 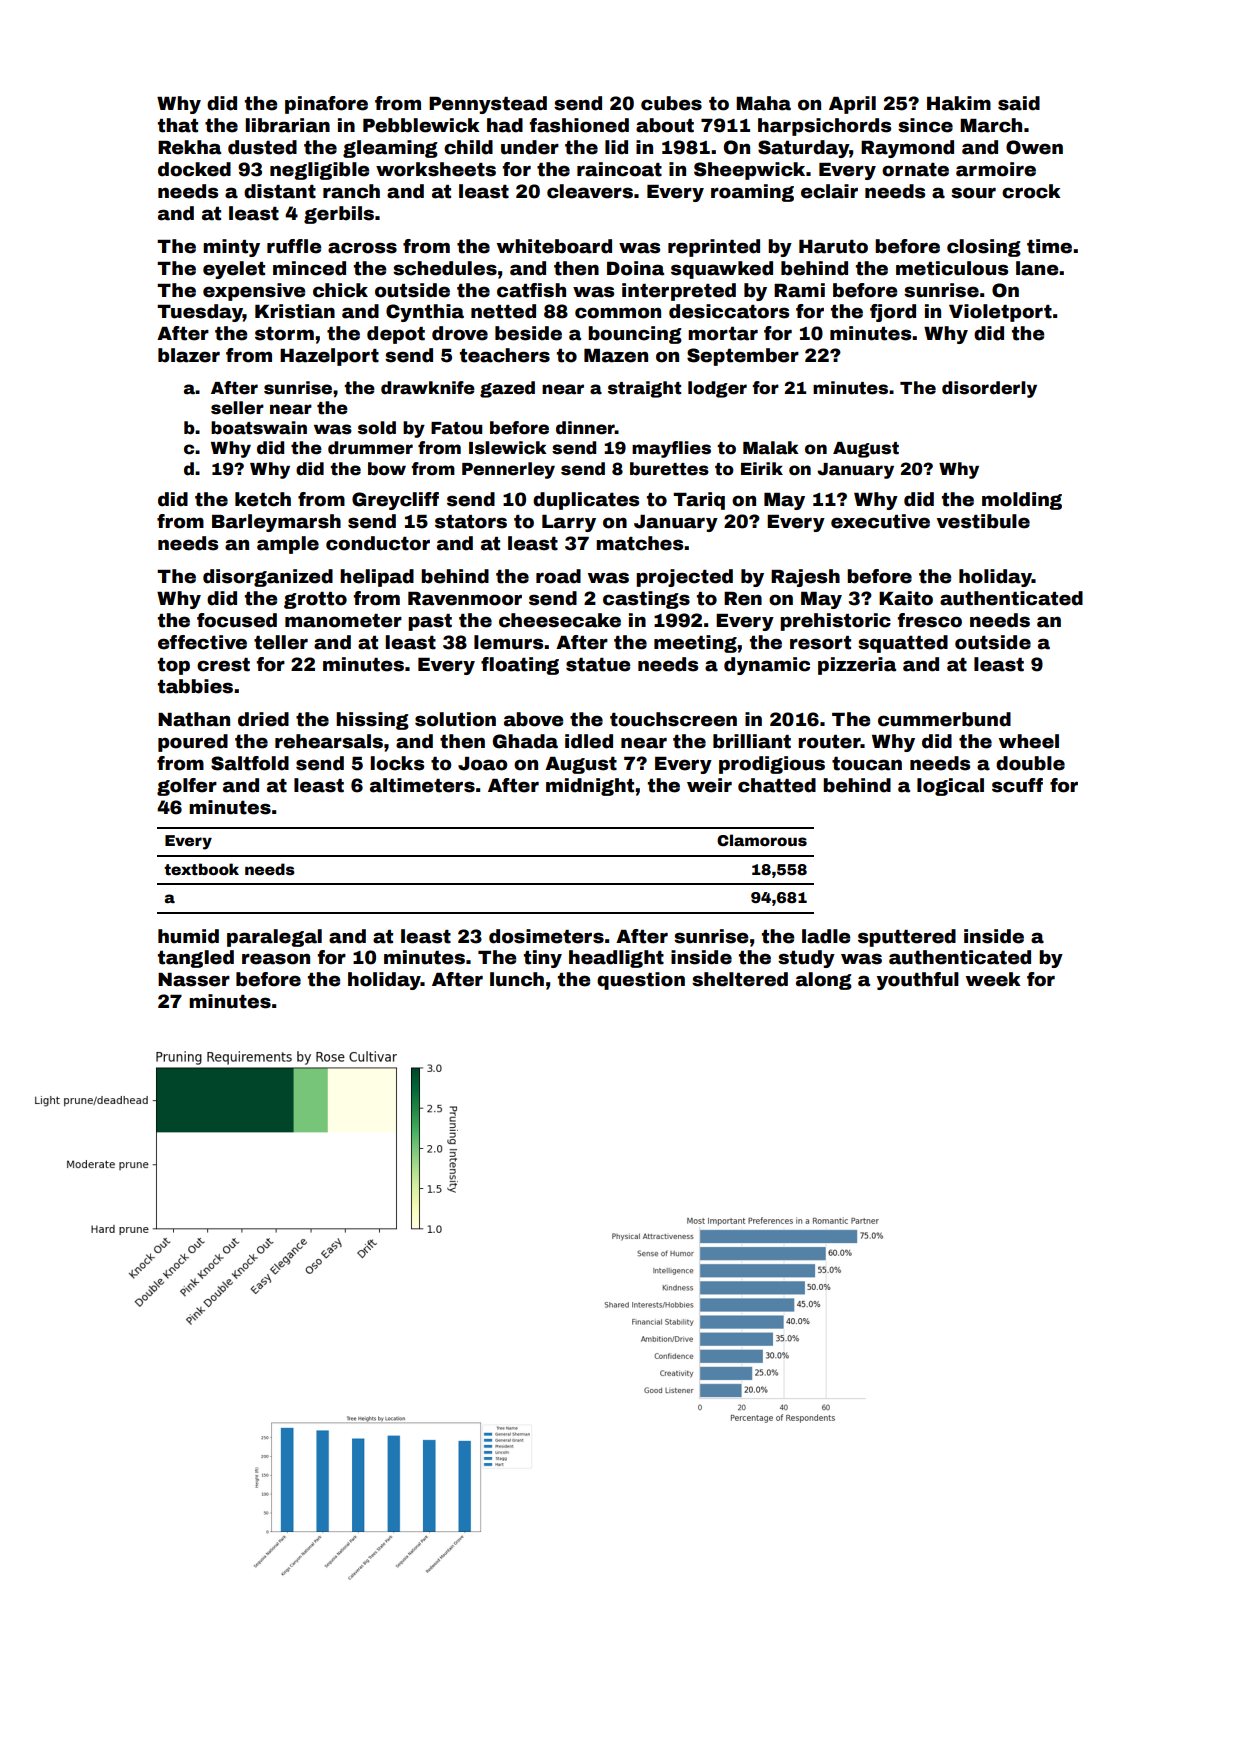 I want to click on raincoat, so click(x=619, y=169).
